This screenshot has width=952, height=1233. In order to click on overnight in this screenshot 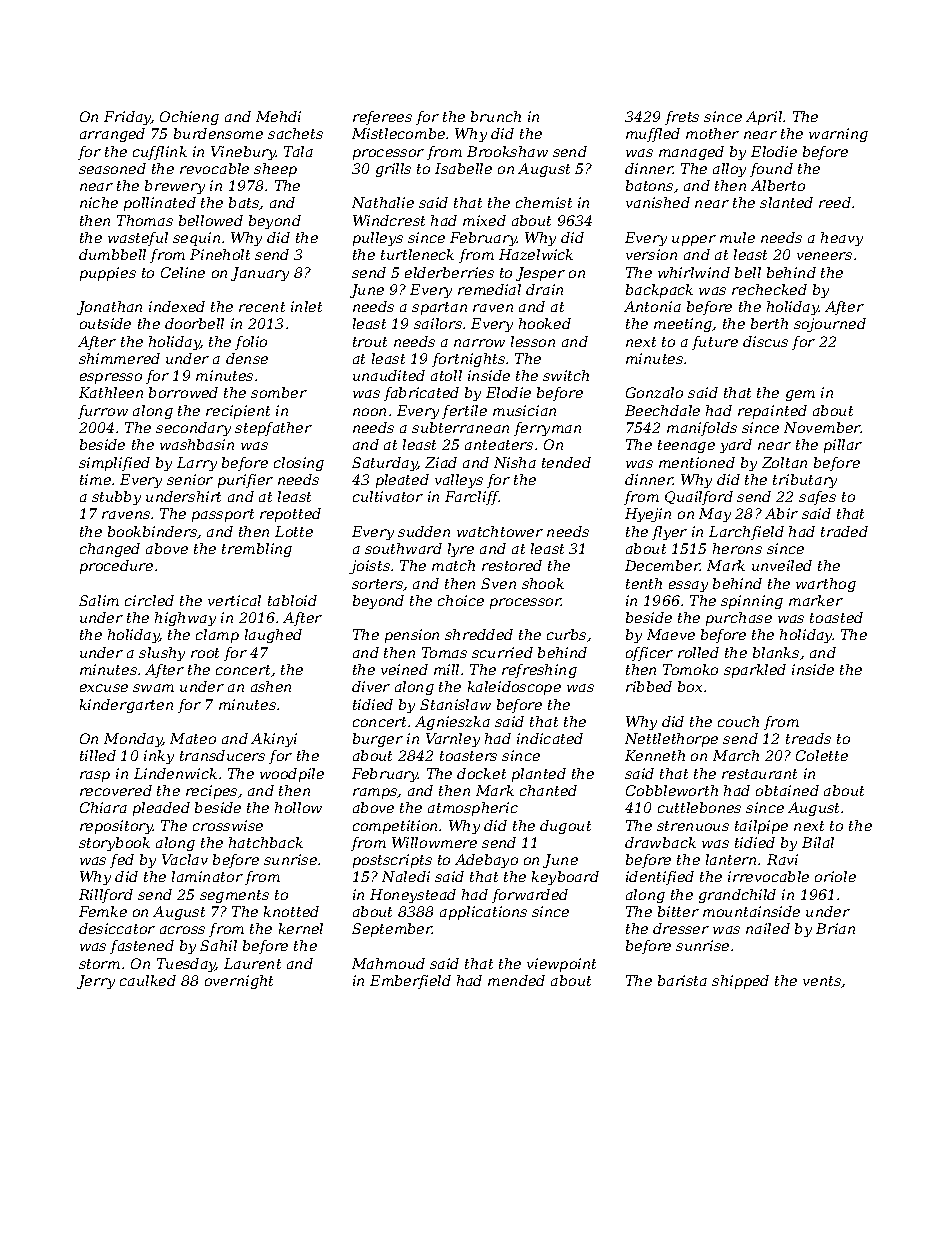, I will do `click(239, 982)`.
